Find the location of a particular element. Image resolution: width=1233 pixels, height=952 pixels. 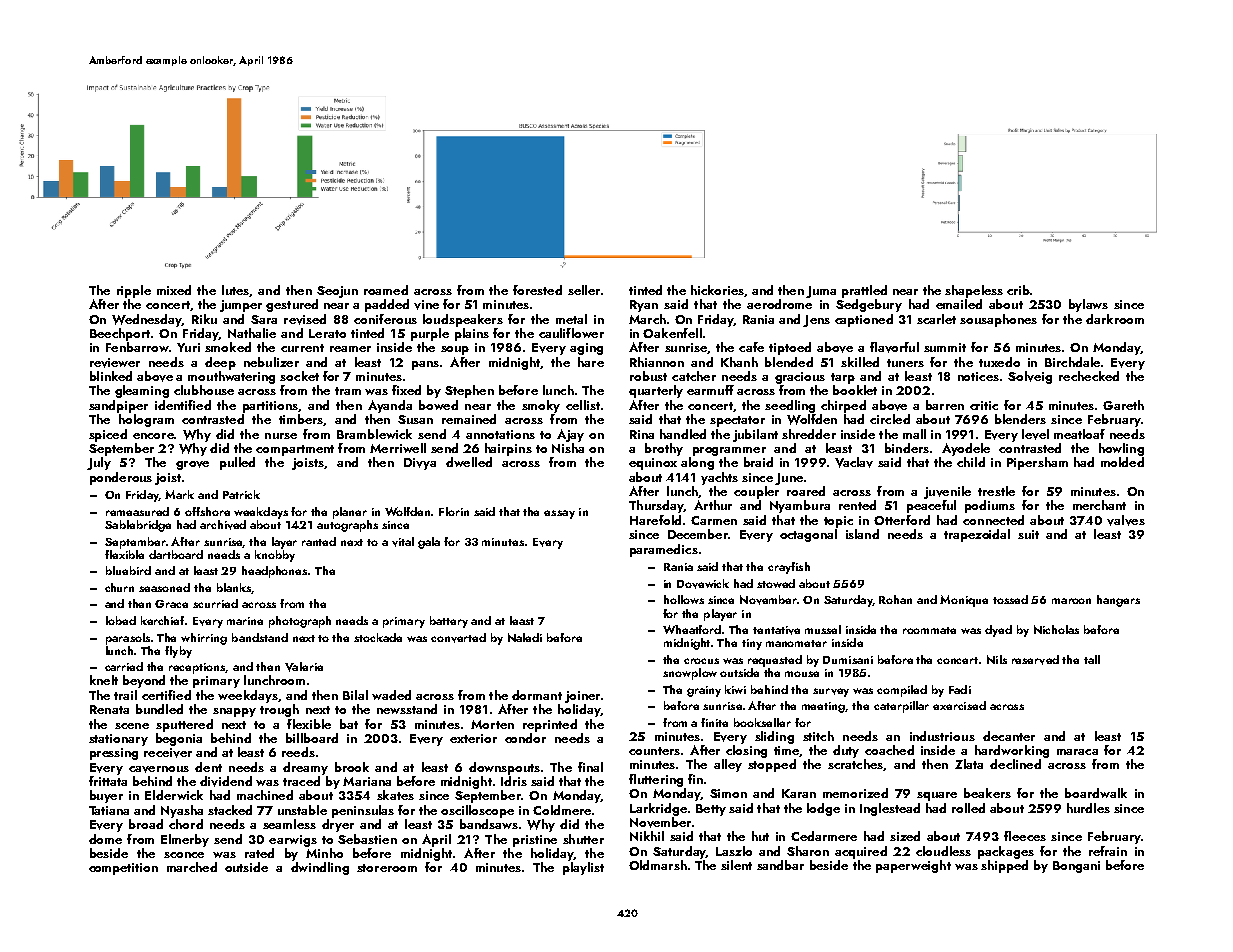

Fenbarrow is located at coordinates (137, 347).
